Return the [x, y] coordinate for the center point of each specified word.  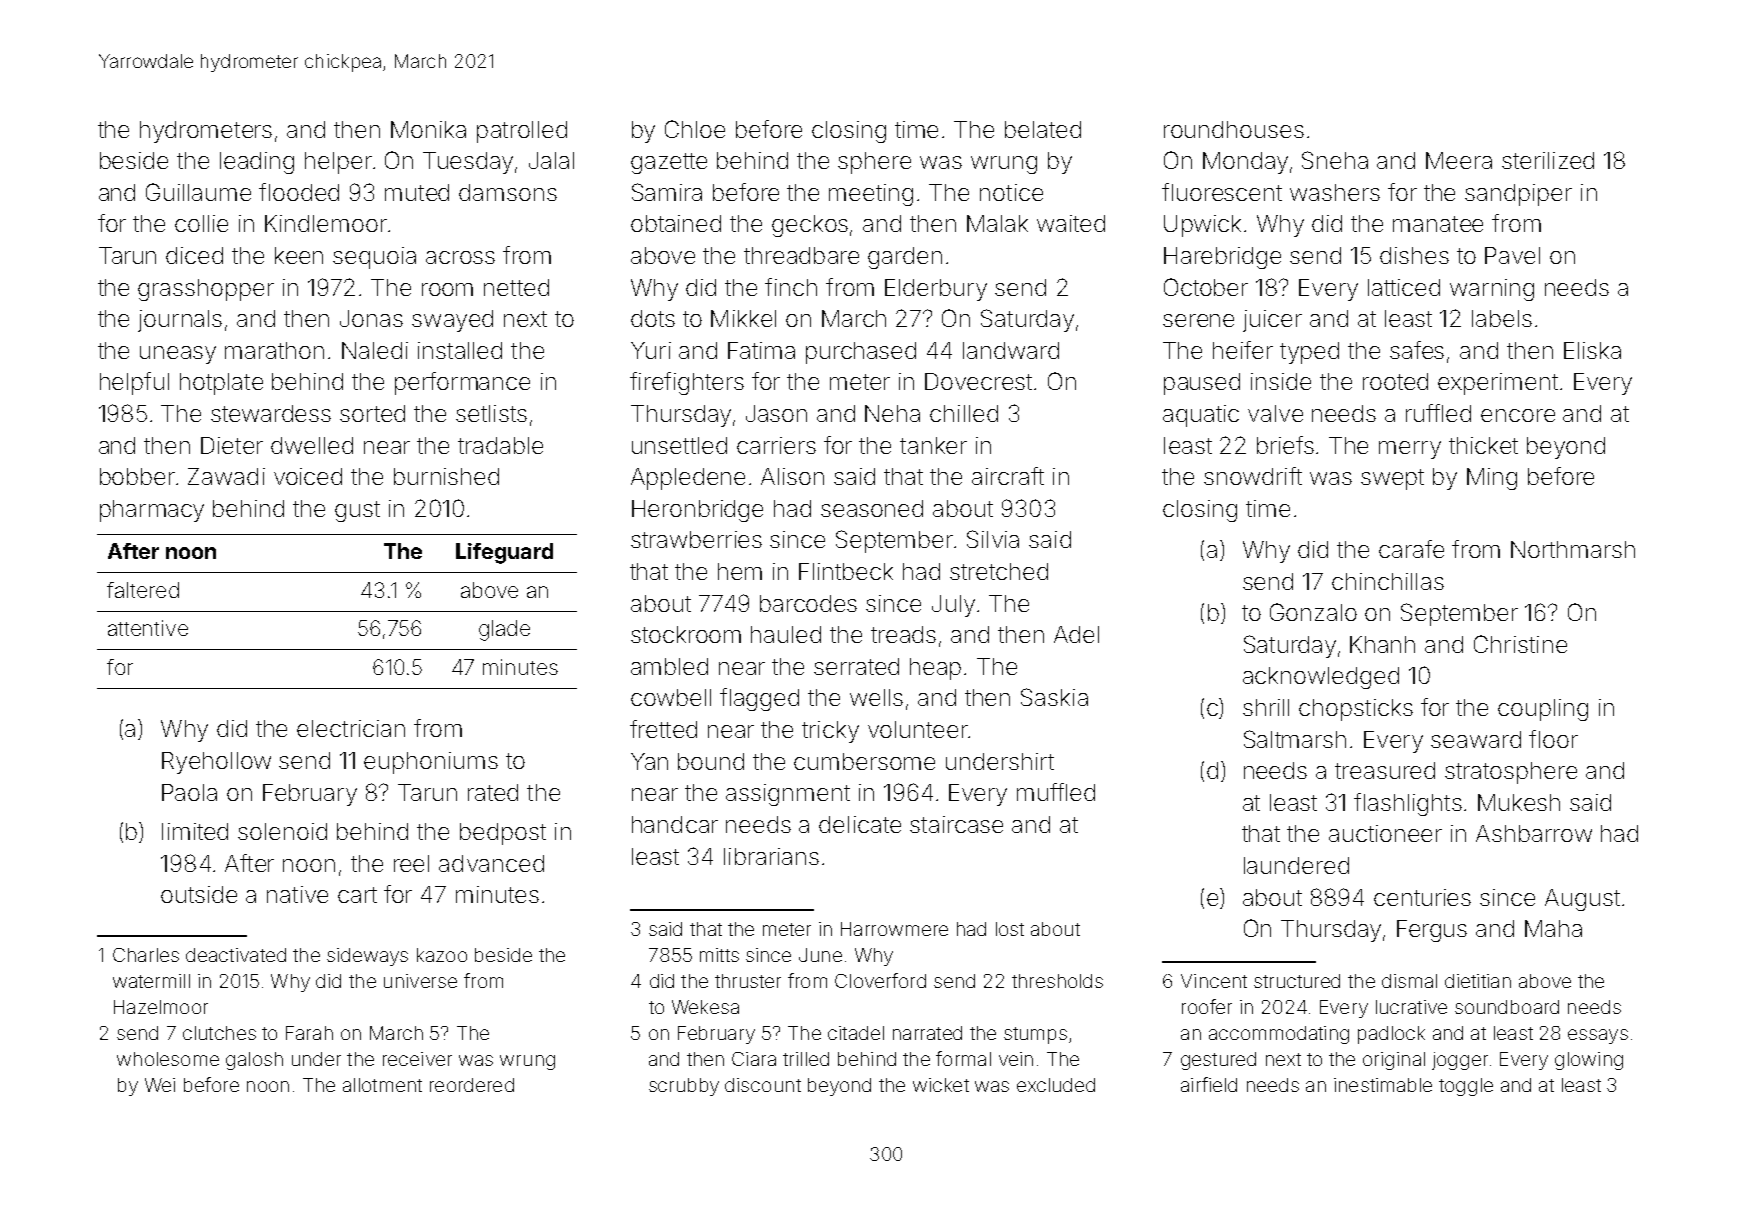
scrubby [684, 1087]
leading [257, 163]
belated [1043, 129]
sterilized [1548, 160]
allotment [382, 1085]
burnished [446, 476]
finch [791, 287]
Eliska [1592, 350]
